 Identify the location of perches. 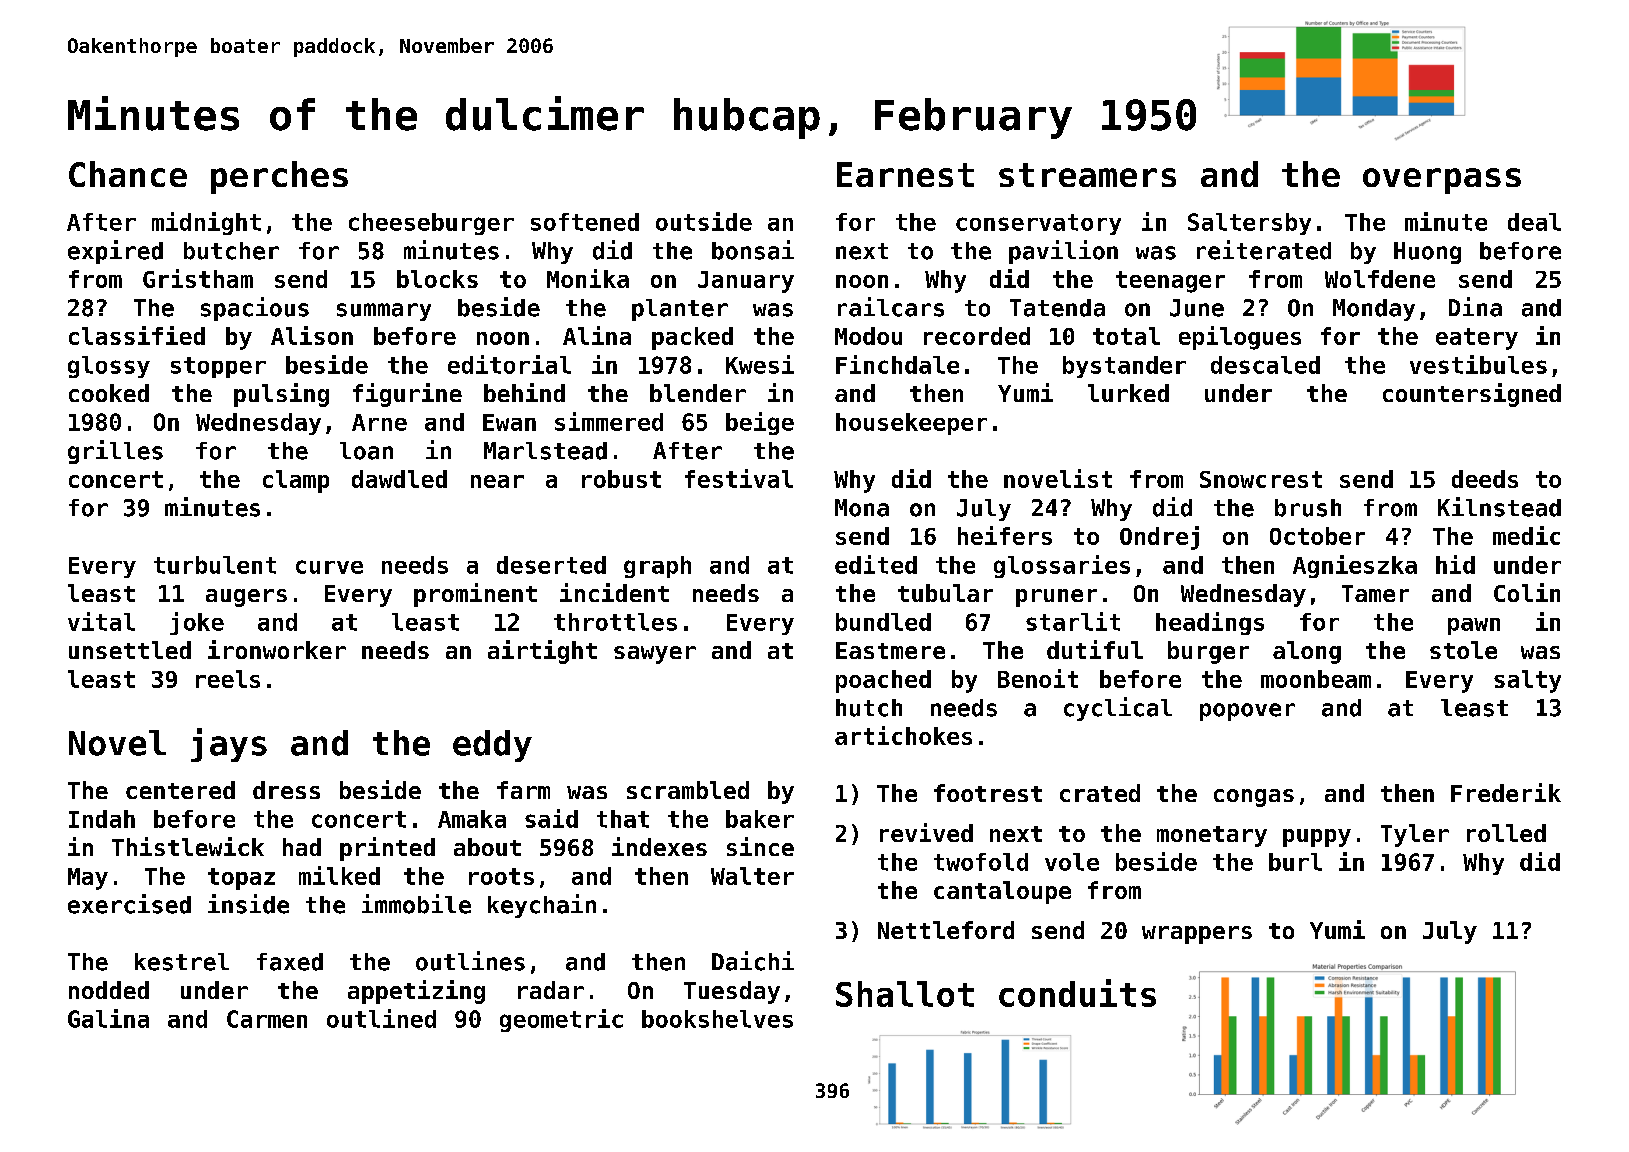
(279, 177).
